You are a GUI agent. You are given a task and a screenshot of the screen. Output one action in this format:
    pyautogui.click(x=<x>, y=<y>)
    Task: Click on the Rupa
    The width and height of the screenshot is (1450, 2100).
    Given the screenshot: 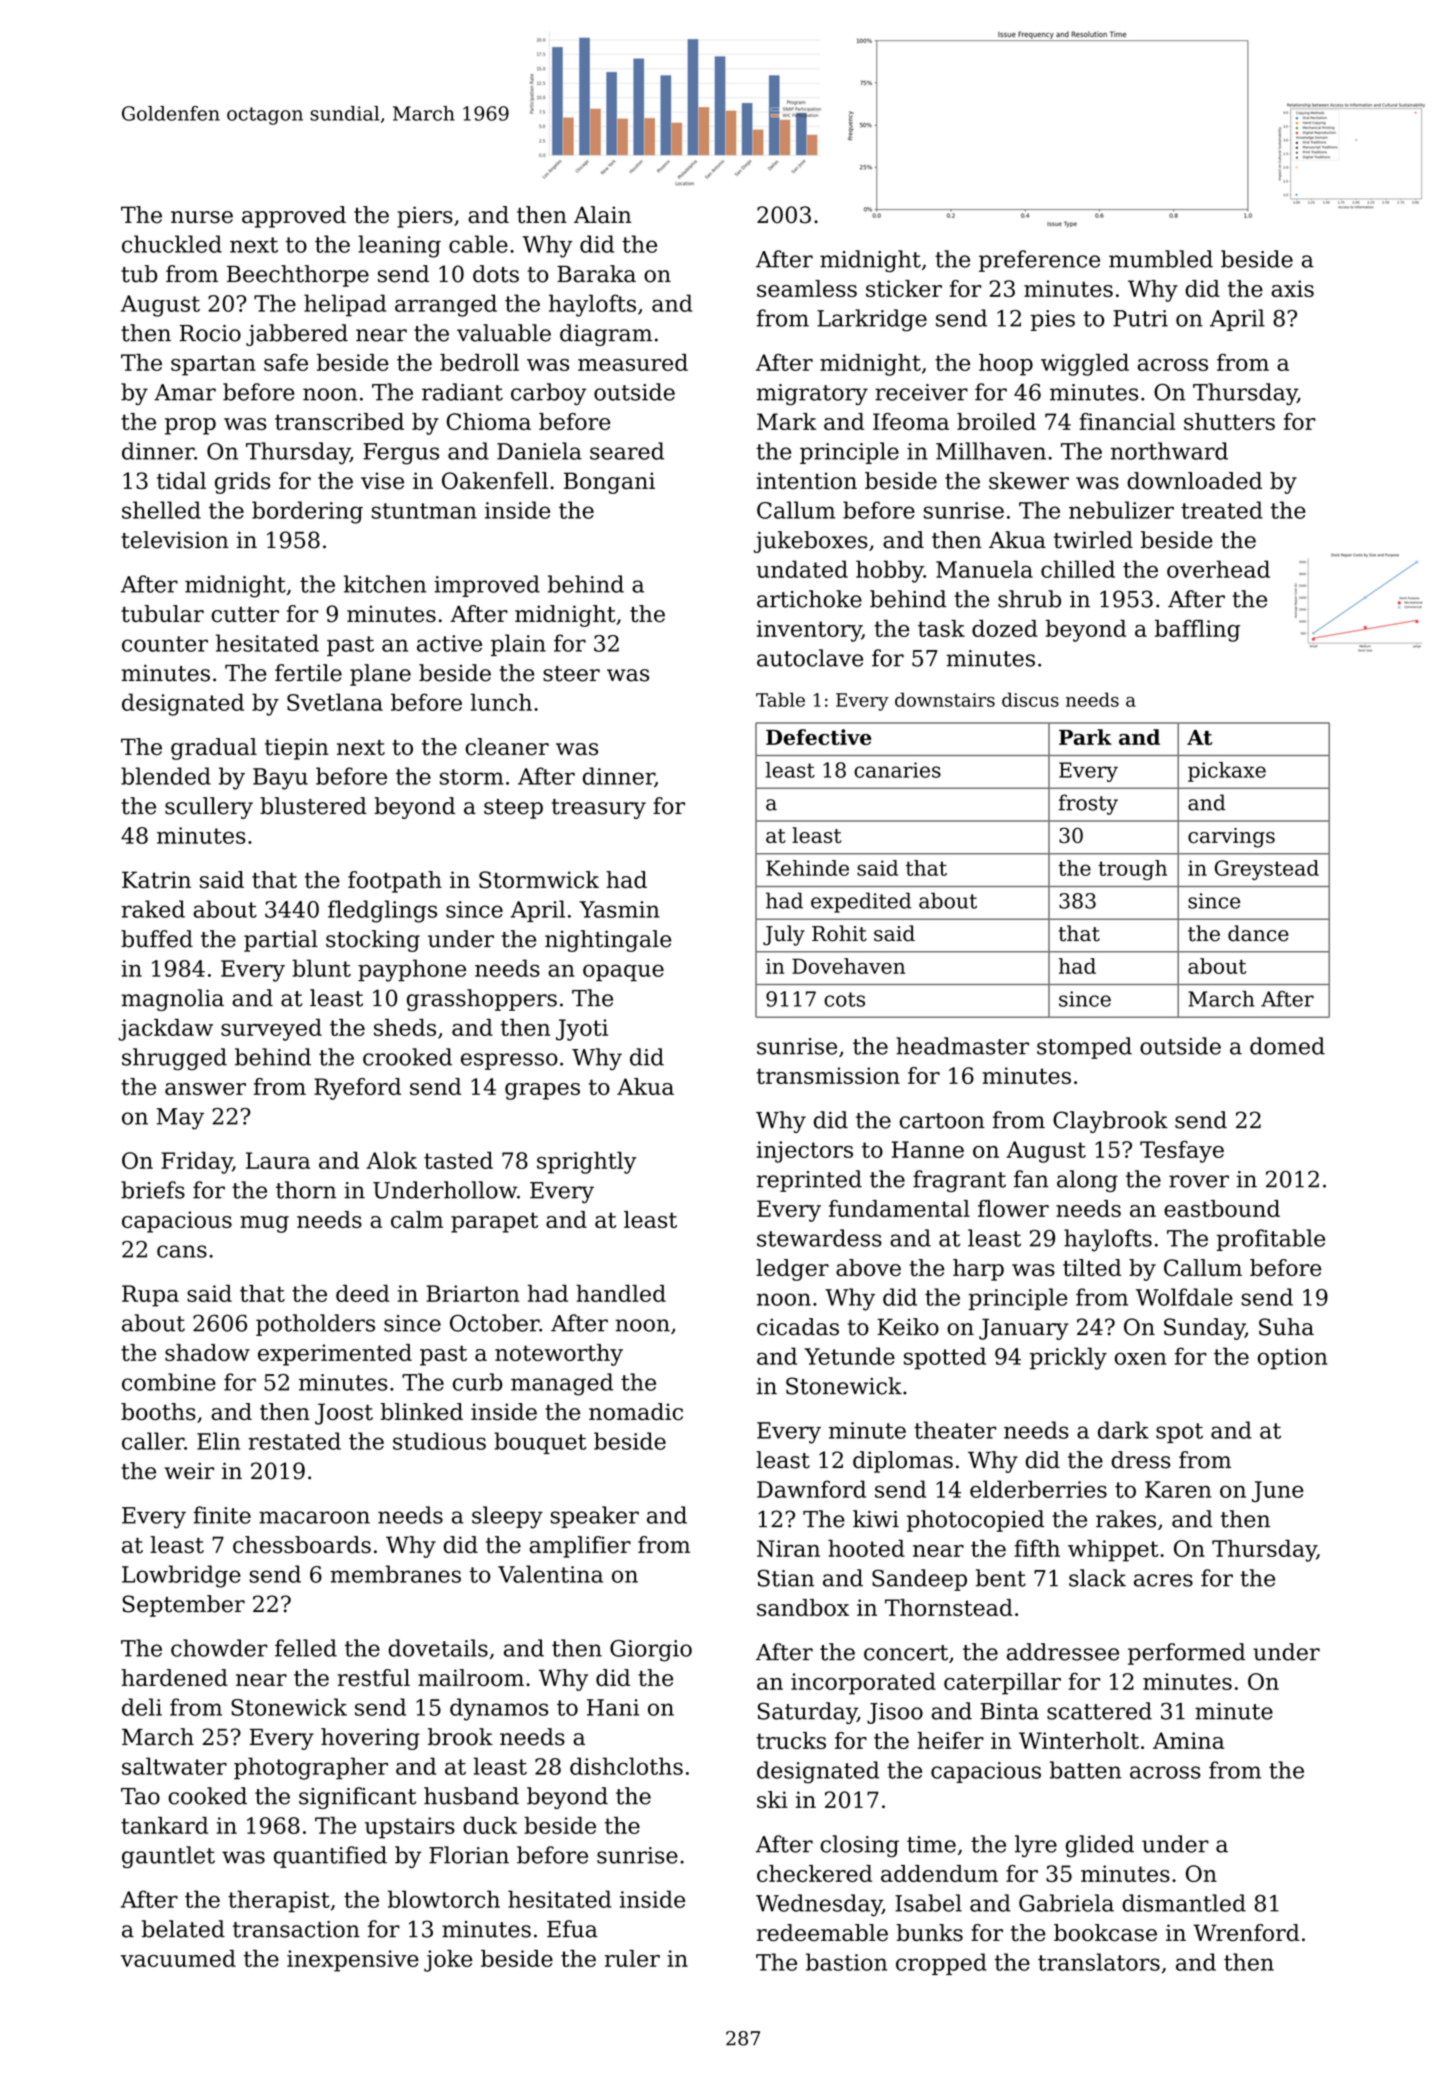 What is the action you would take?
    pyautogui.click(x=150, y=1296)
